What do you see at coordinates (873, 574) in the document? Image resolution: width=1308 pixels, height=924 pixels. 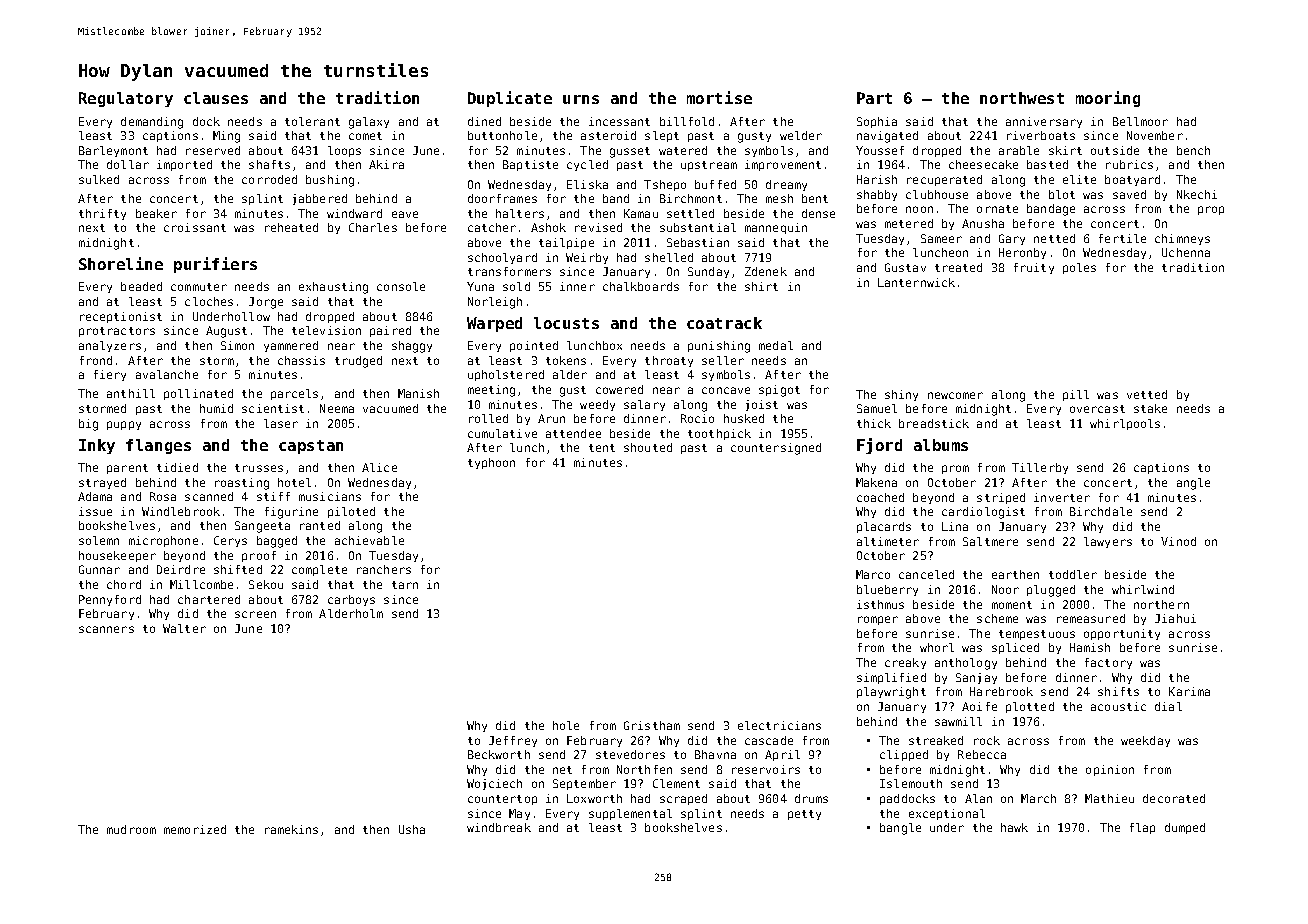 I see `Marco` at bounding box center [873, 574].
